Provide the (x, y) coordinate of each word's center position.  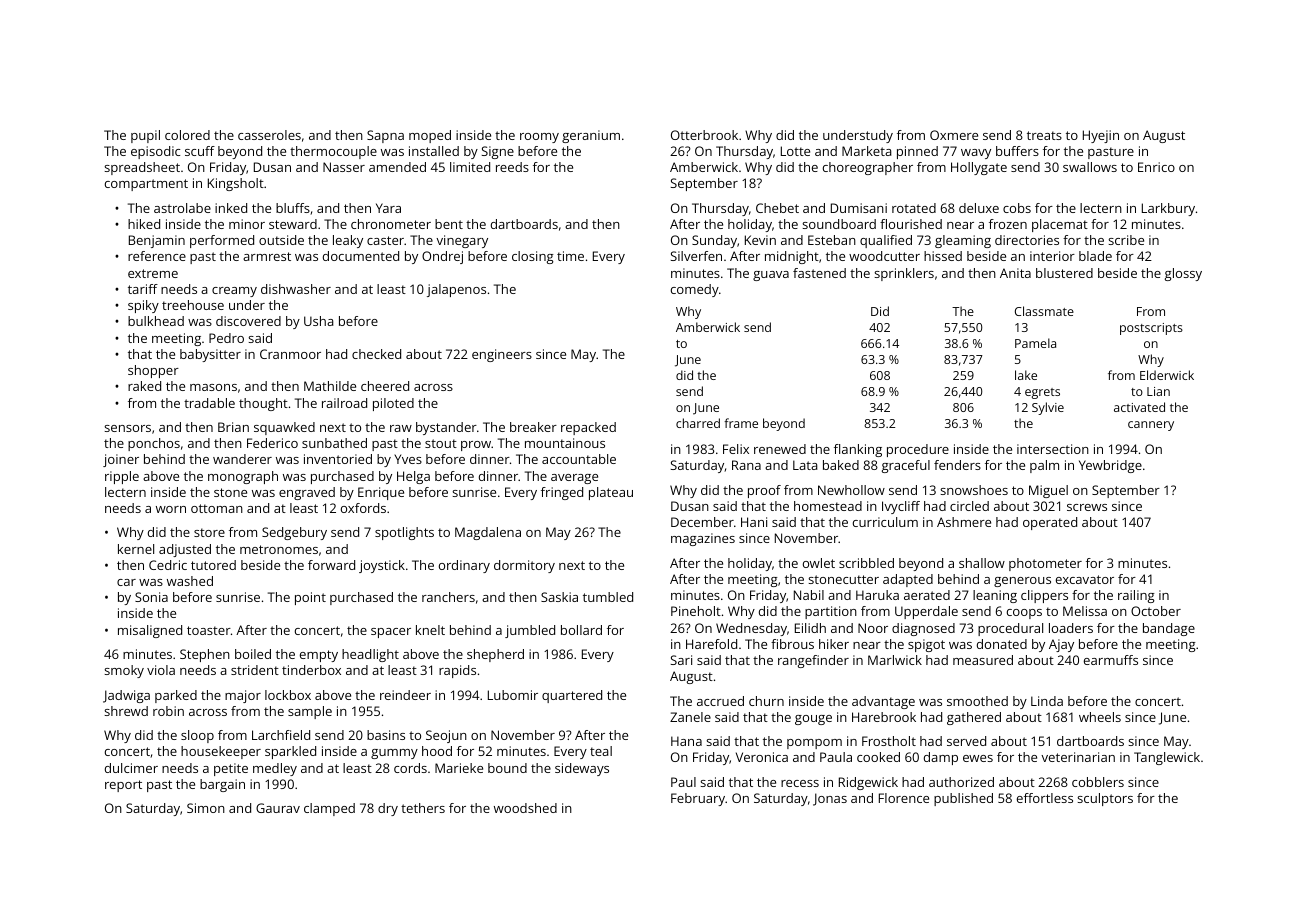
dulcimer (131, 768)
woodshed (525, 808)
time (570, 256)
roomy (539, 138)
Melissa (1085, 611)
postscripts (1151, 329)
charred (698, 423)
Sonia (151, 597)
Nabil (809, 595)
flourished (911, 224)
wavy (976, 154)
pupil (145, 136)
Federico (272, 443)
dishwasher (296, 289)
